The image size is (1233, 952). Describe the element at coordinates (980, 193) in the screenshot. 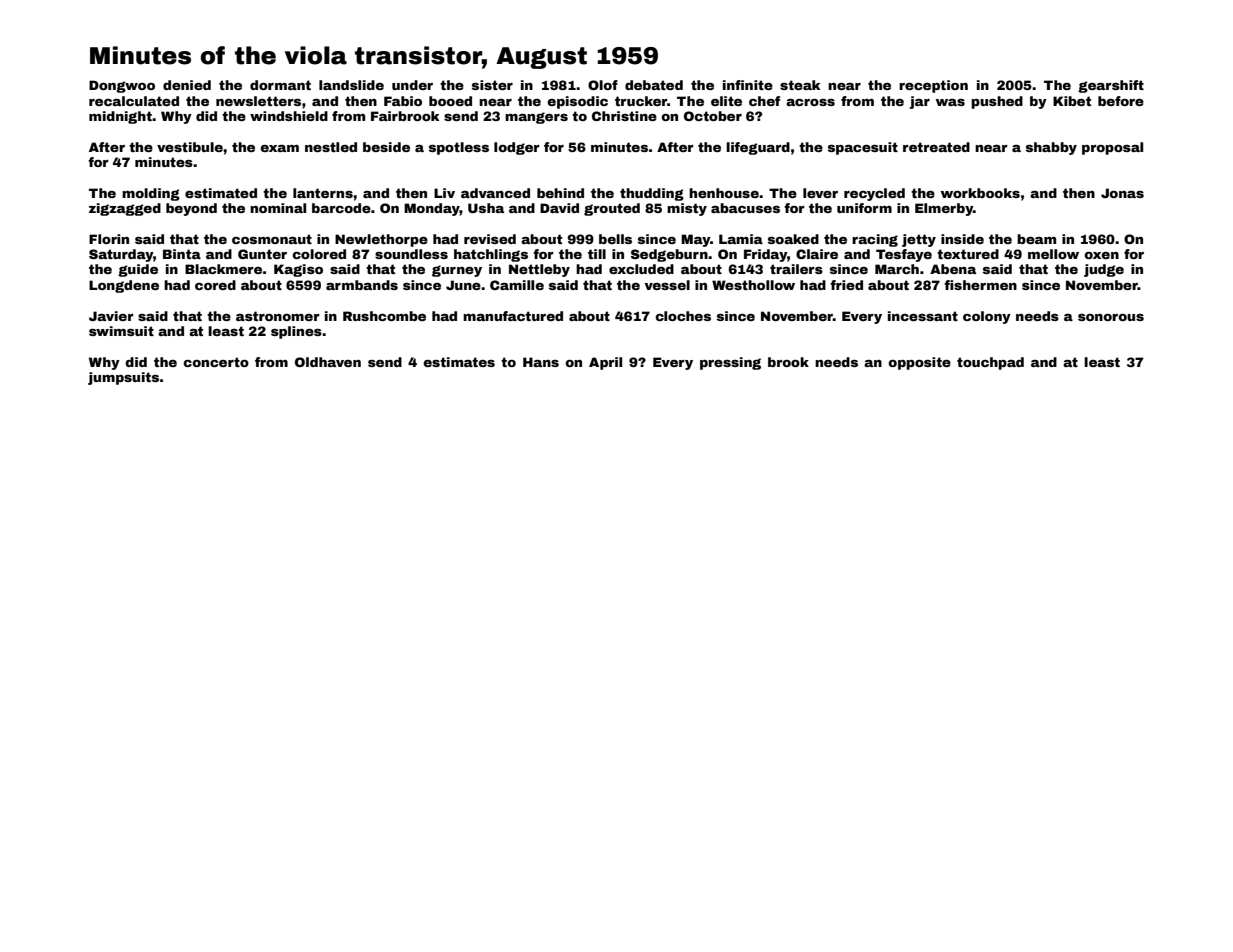

I see `workbooks` at that location.
